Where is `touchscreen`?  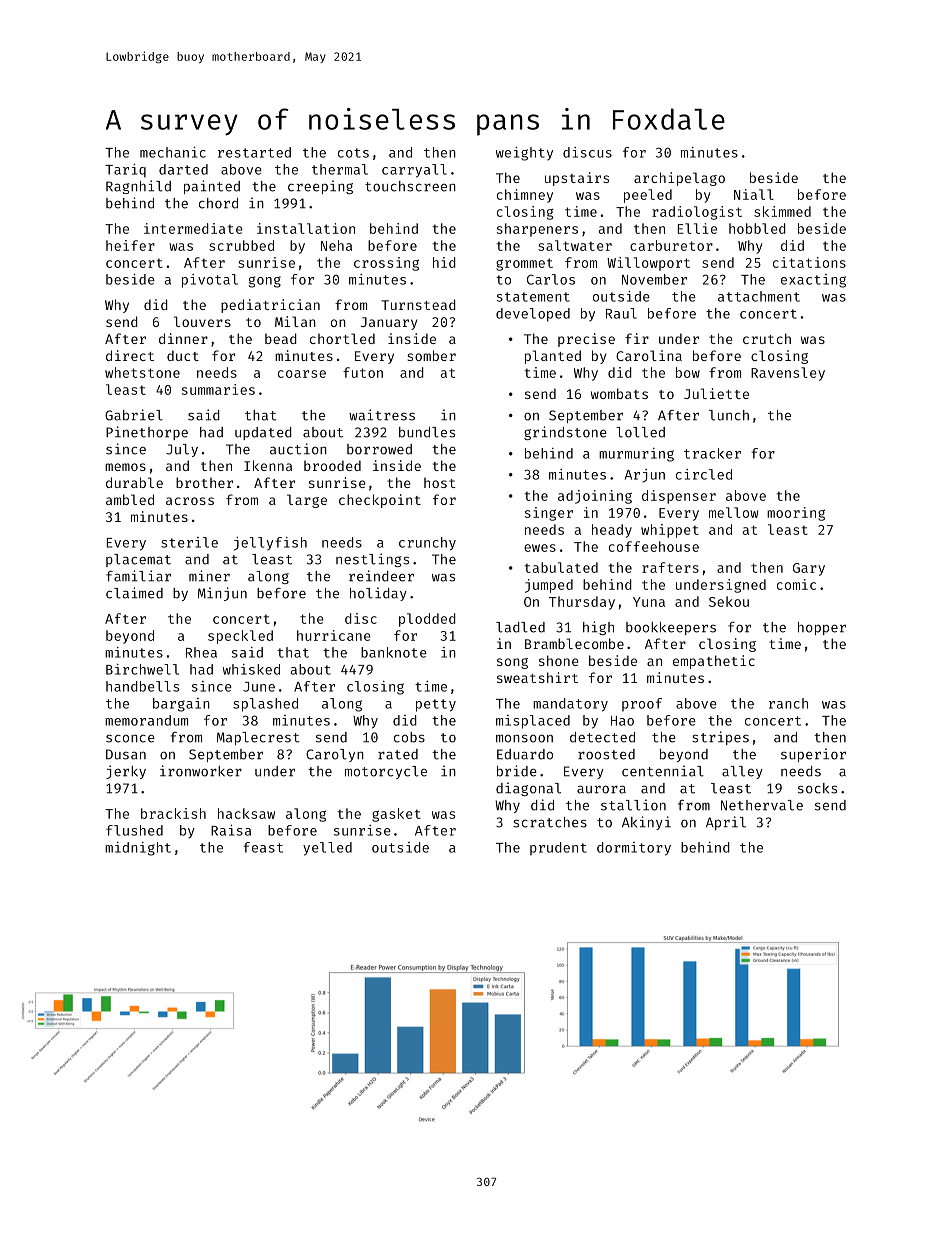 touchscreen is located at coordinates (410, 186).
